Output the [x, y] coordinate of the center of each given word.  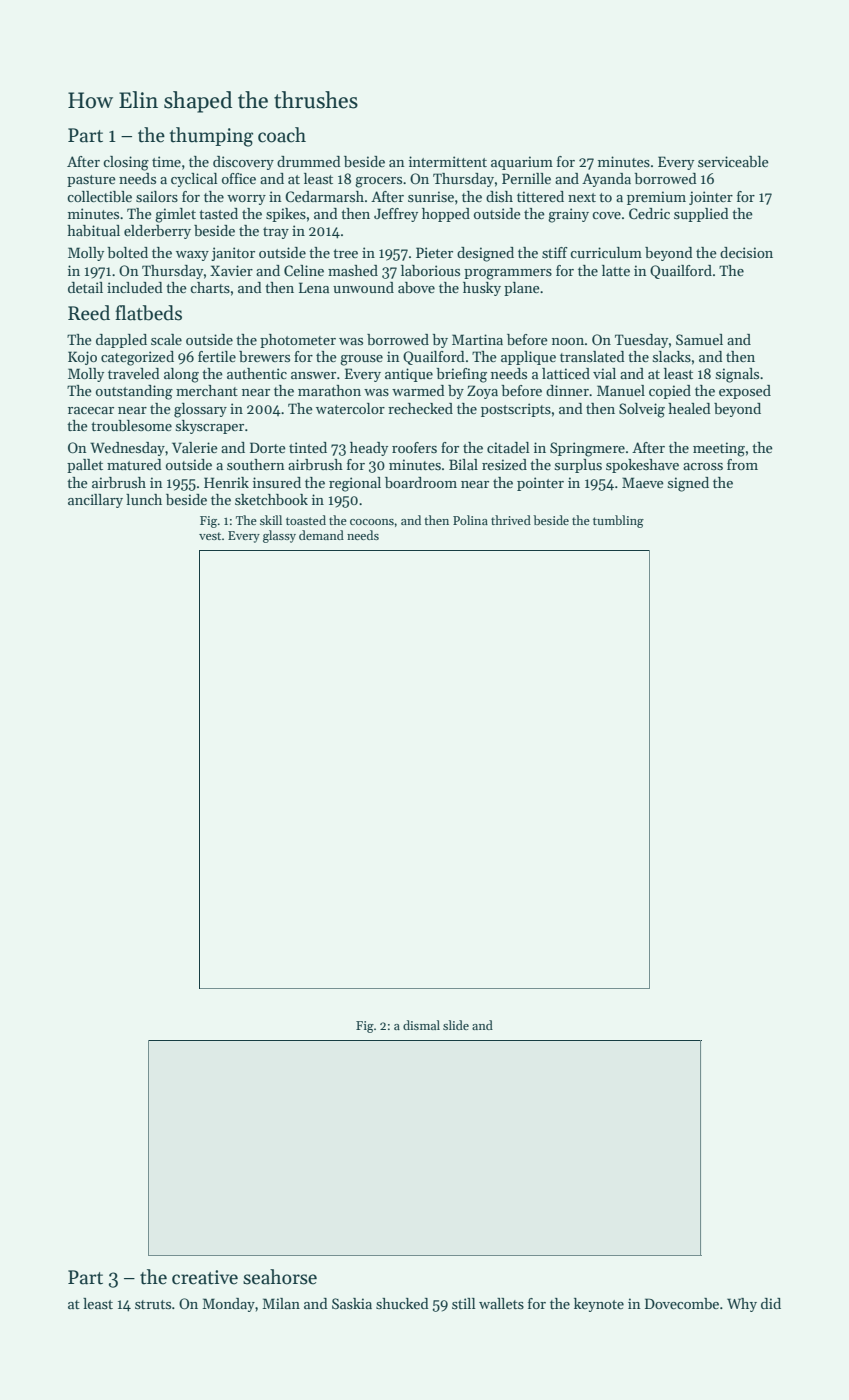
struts [153, 1304]
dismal [421, 1025]
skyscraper [210, 427]
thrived [511, 520]
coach [282, 135]
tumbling [618, 521]
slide [456, 1025]
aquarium [522, 163]
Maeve [643, 482]
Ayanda [606, 180]
